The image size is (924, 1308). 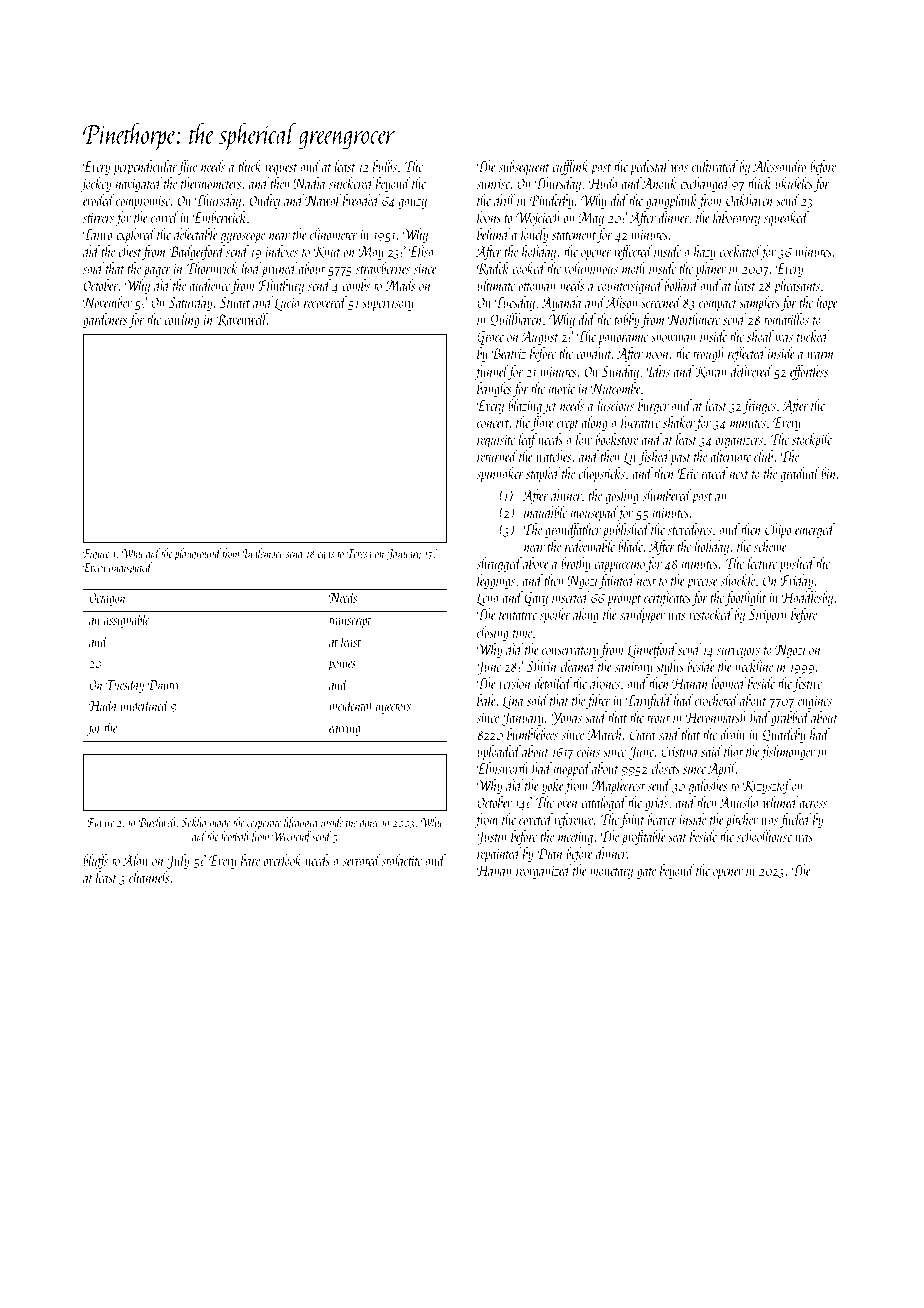 What do you see at coordinates (562, 389) in the document?
I see `movie` at bounding box center [562, 389].
